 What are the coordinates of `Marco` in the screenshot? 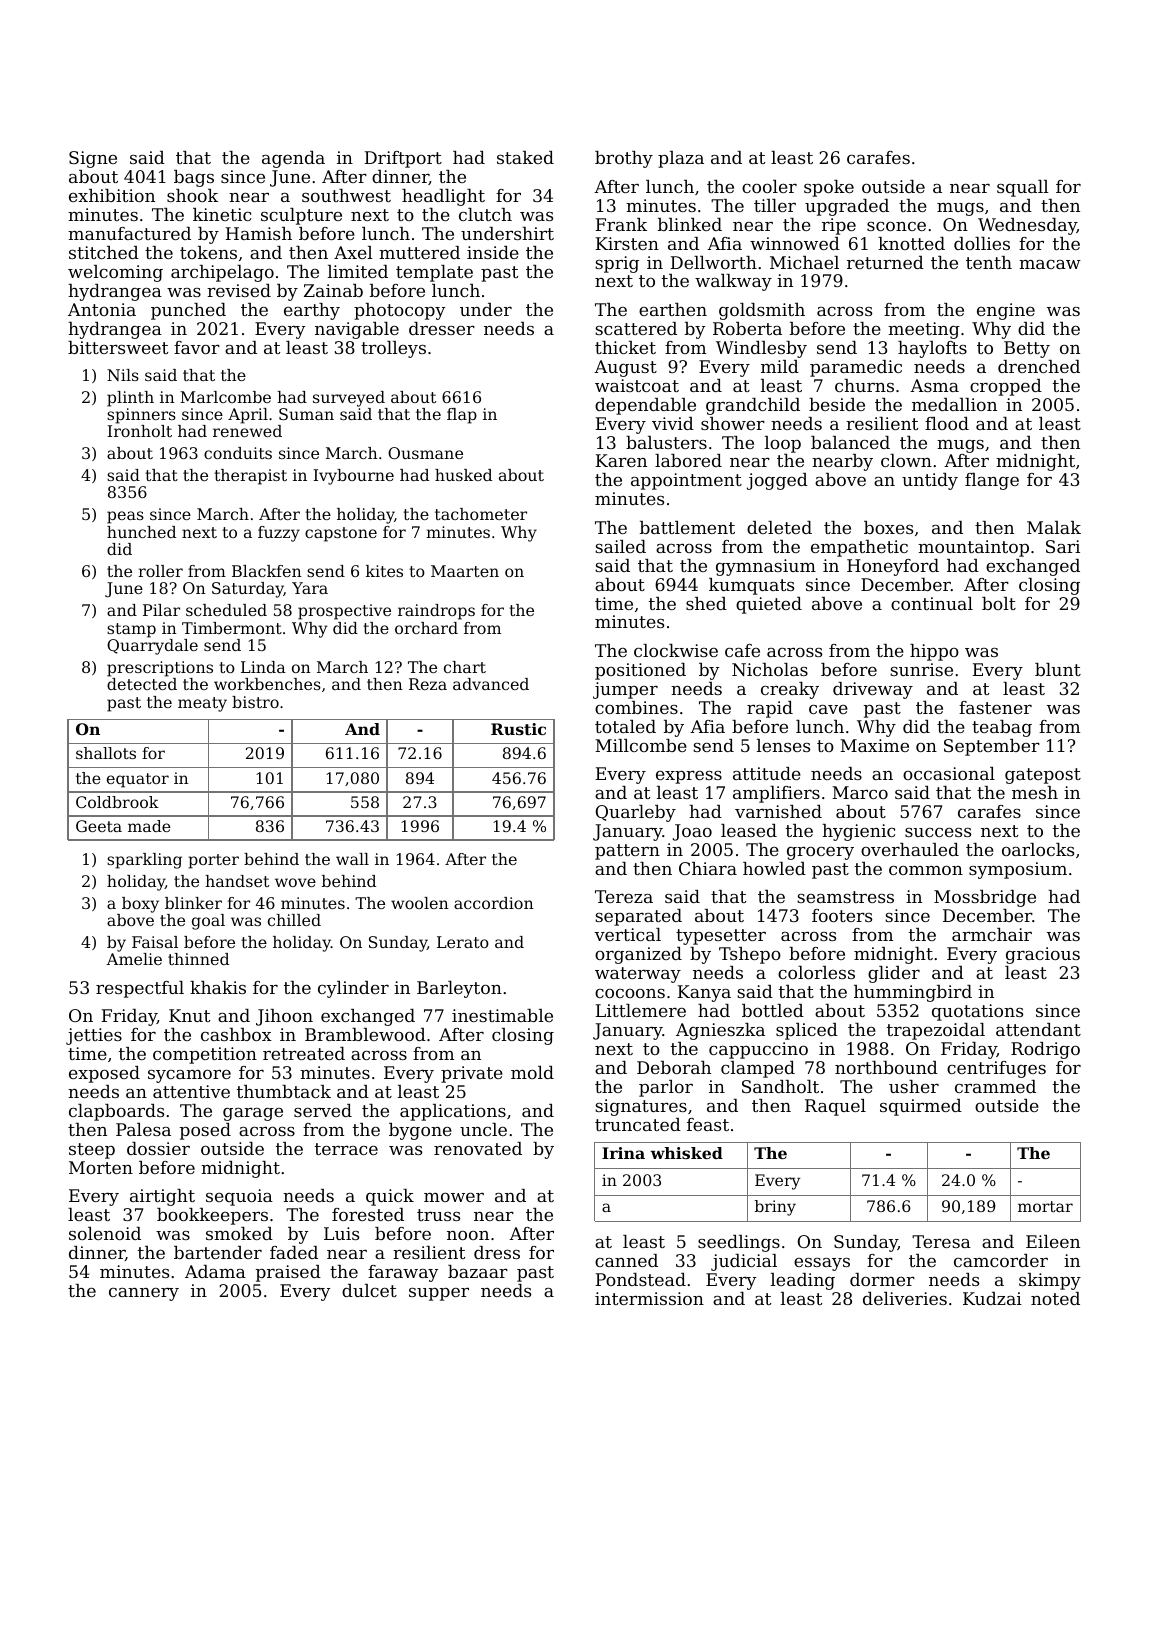 It's located at (860, 792).
